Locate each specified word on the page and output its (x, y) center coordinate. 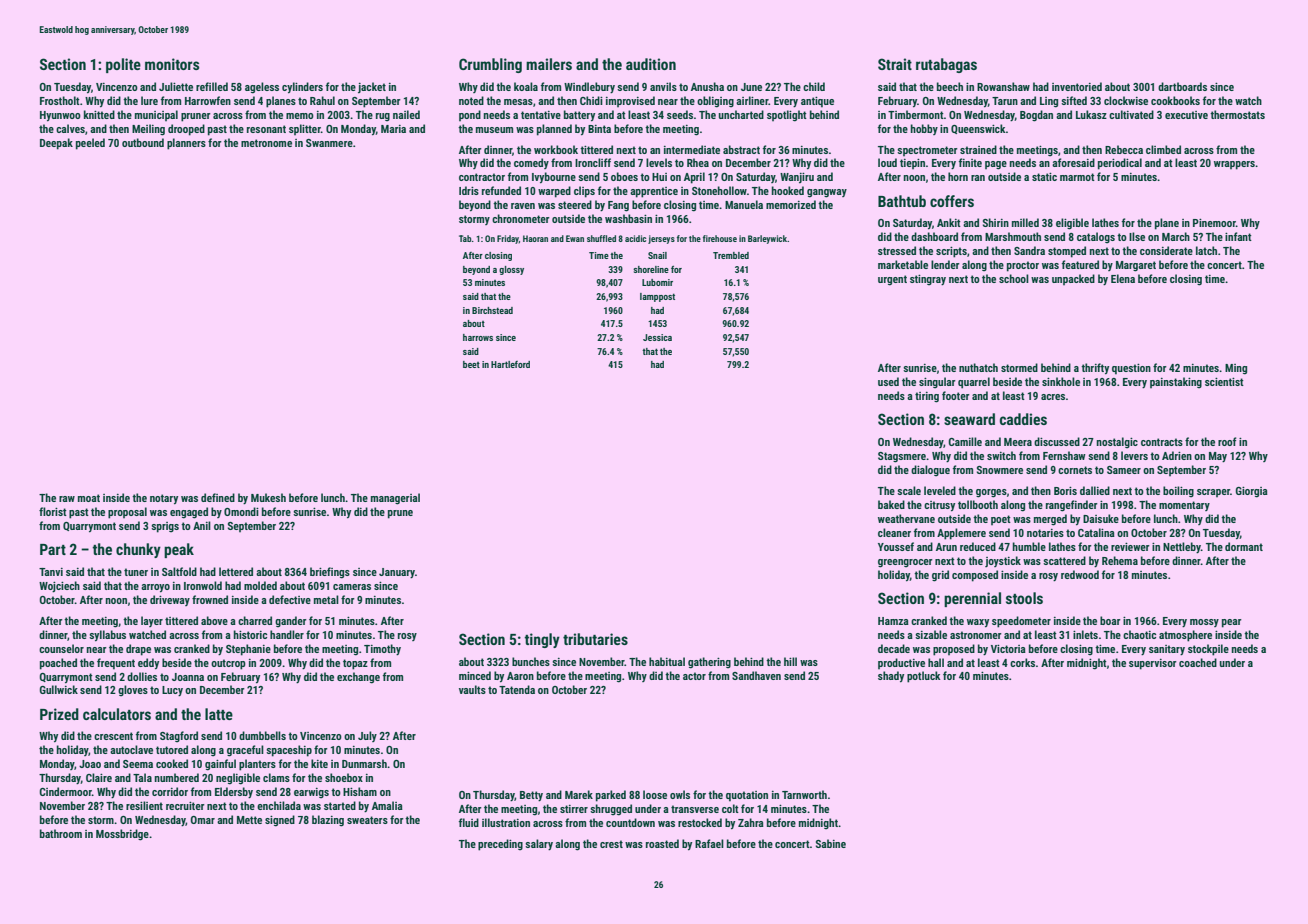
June (751, 87)
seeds (680, 114)
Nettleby (1182, 547)
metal (326, 599)
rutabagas (946, 65)
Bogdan (1036, 116)
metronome (266, 143)
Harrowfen (208, 100)
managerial (395, 499)
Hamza (893, 621)
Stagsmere (902, 457)
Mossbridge (122, 835)
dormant (1244, 546)
